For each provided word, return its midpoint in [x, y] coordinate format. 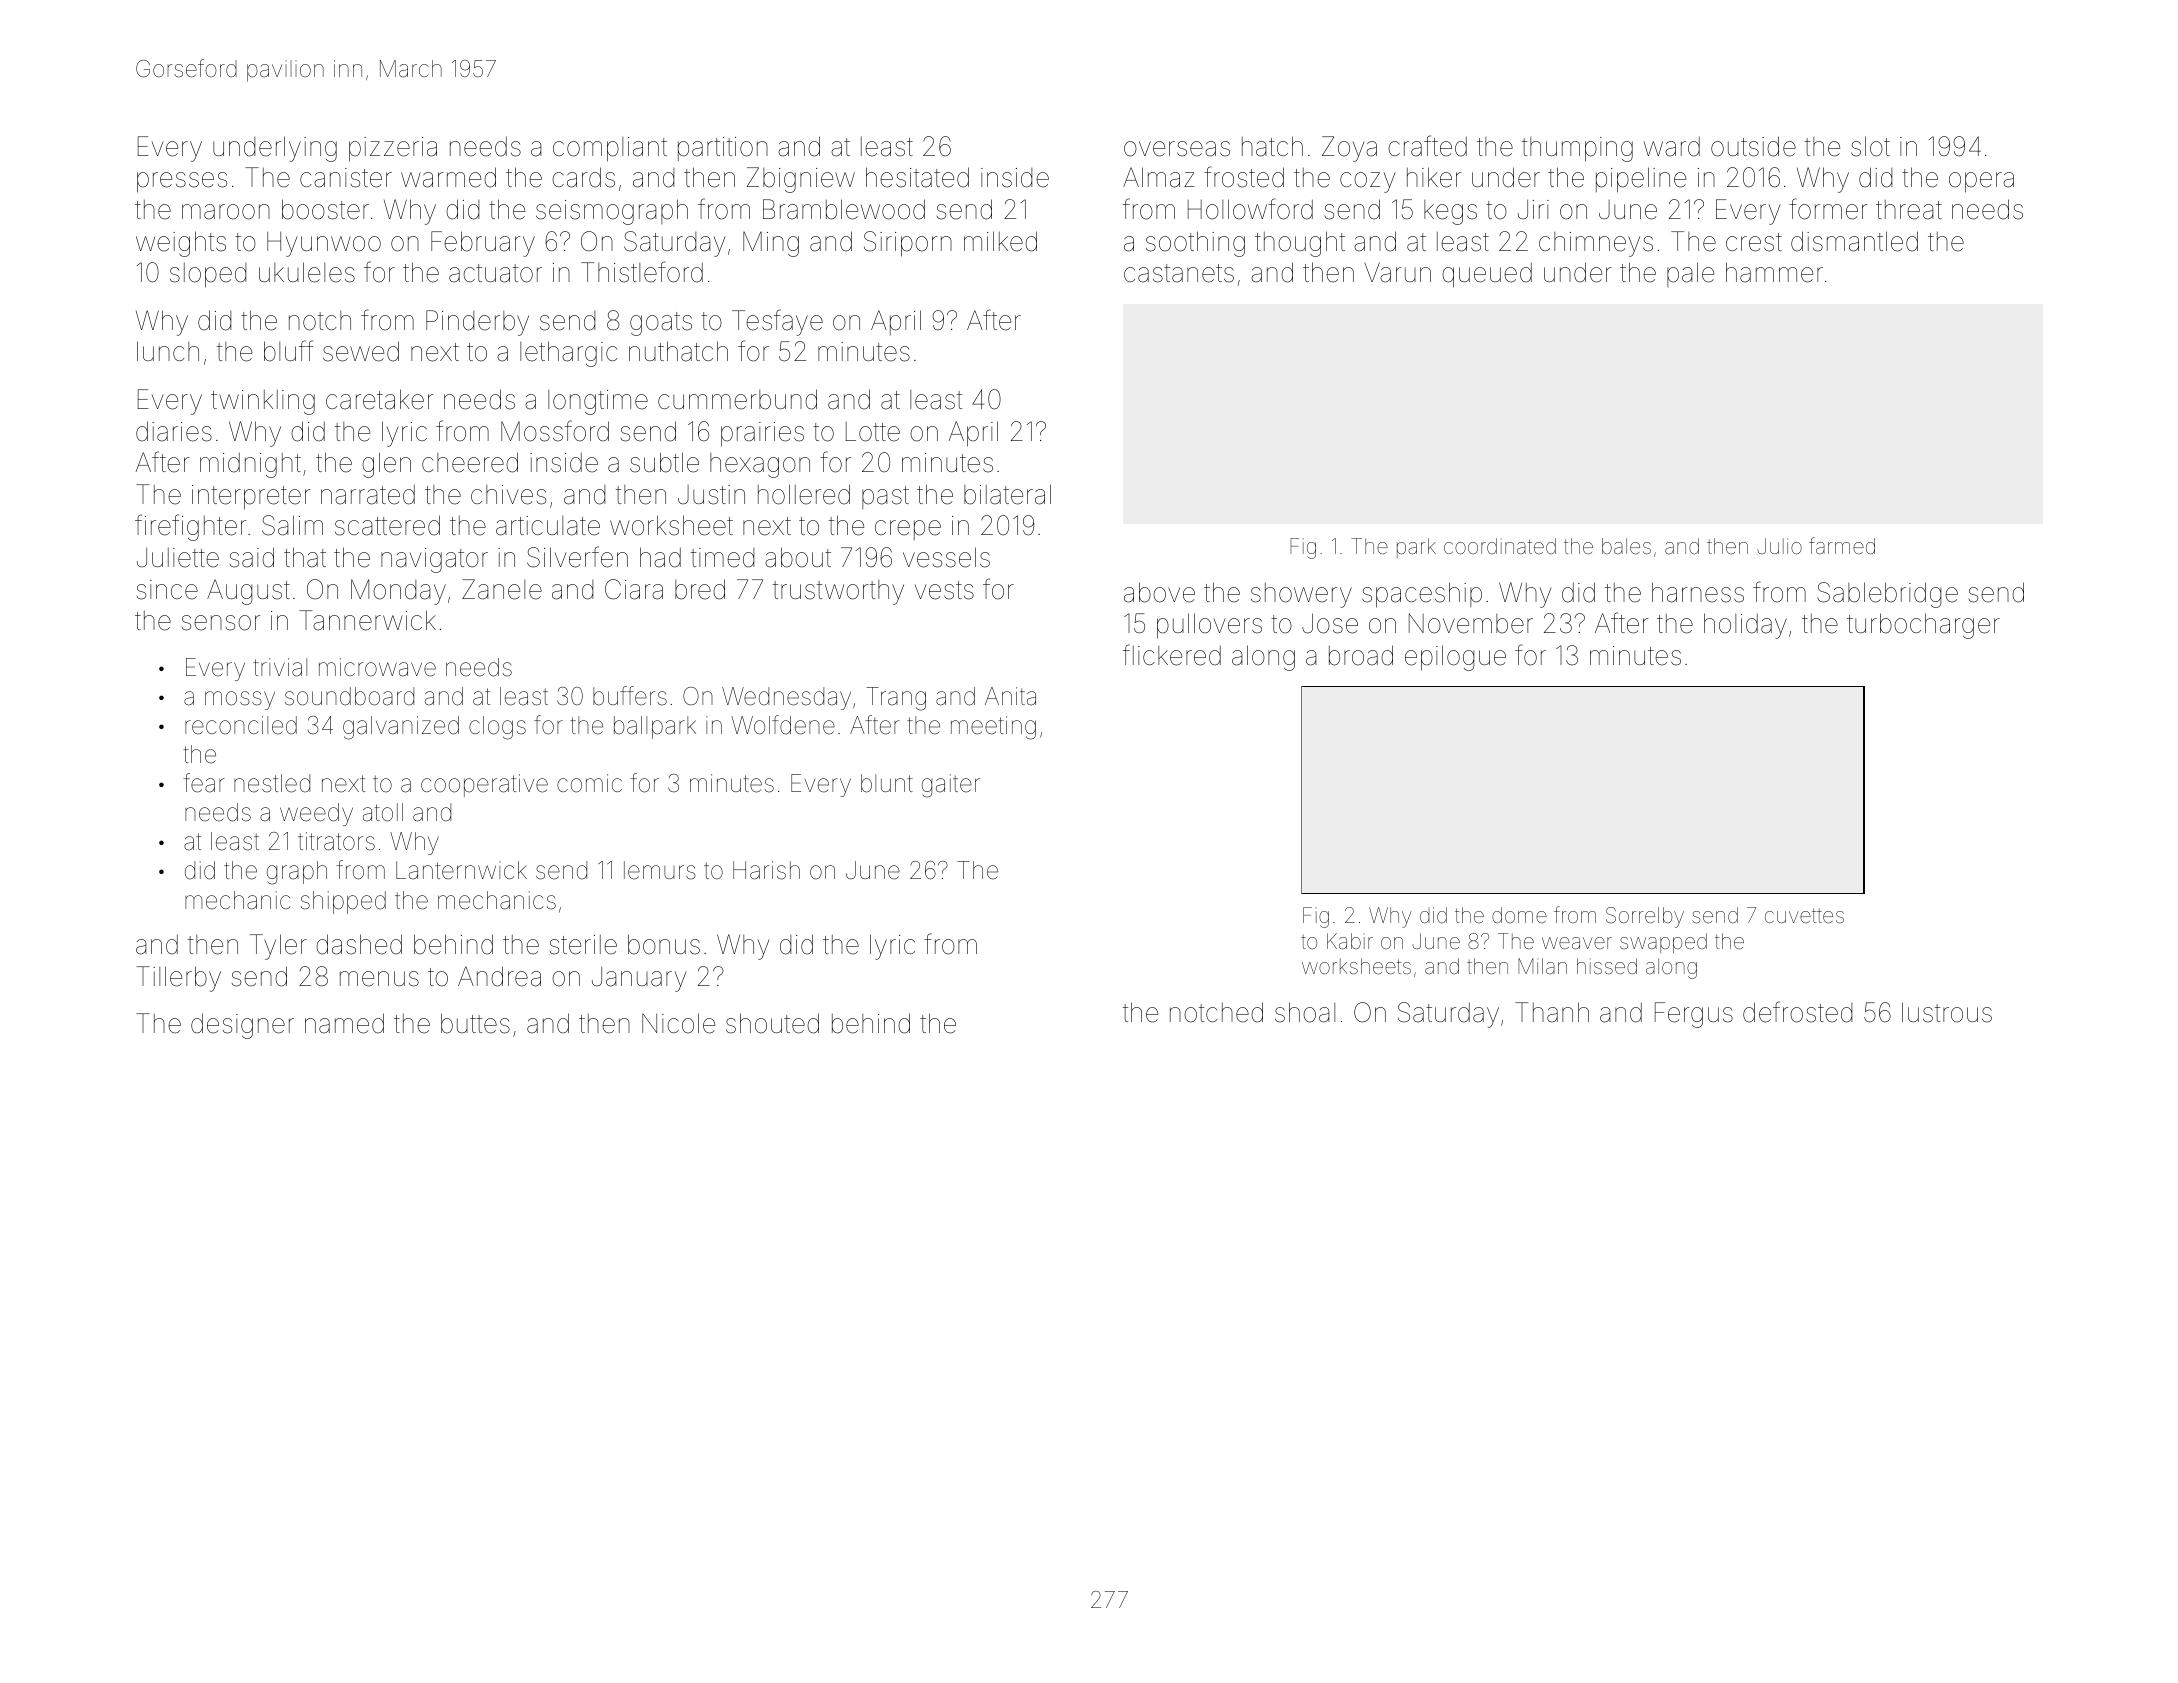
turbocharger [1923, 626]
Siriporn [908, 244]
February [483, 244]
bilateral [1007, 494]
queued [1487, 275]
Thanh [1552, 1012]
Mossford [555, 431]
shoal [1305, 1012]
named [344, 1023]
